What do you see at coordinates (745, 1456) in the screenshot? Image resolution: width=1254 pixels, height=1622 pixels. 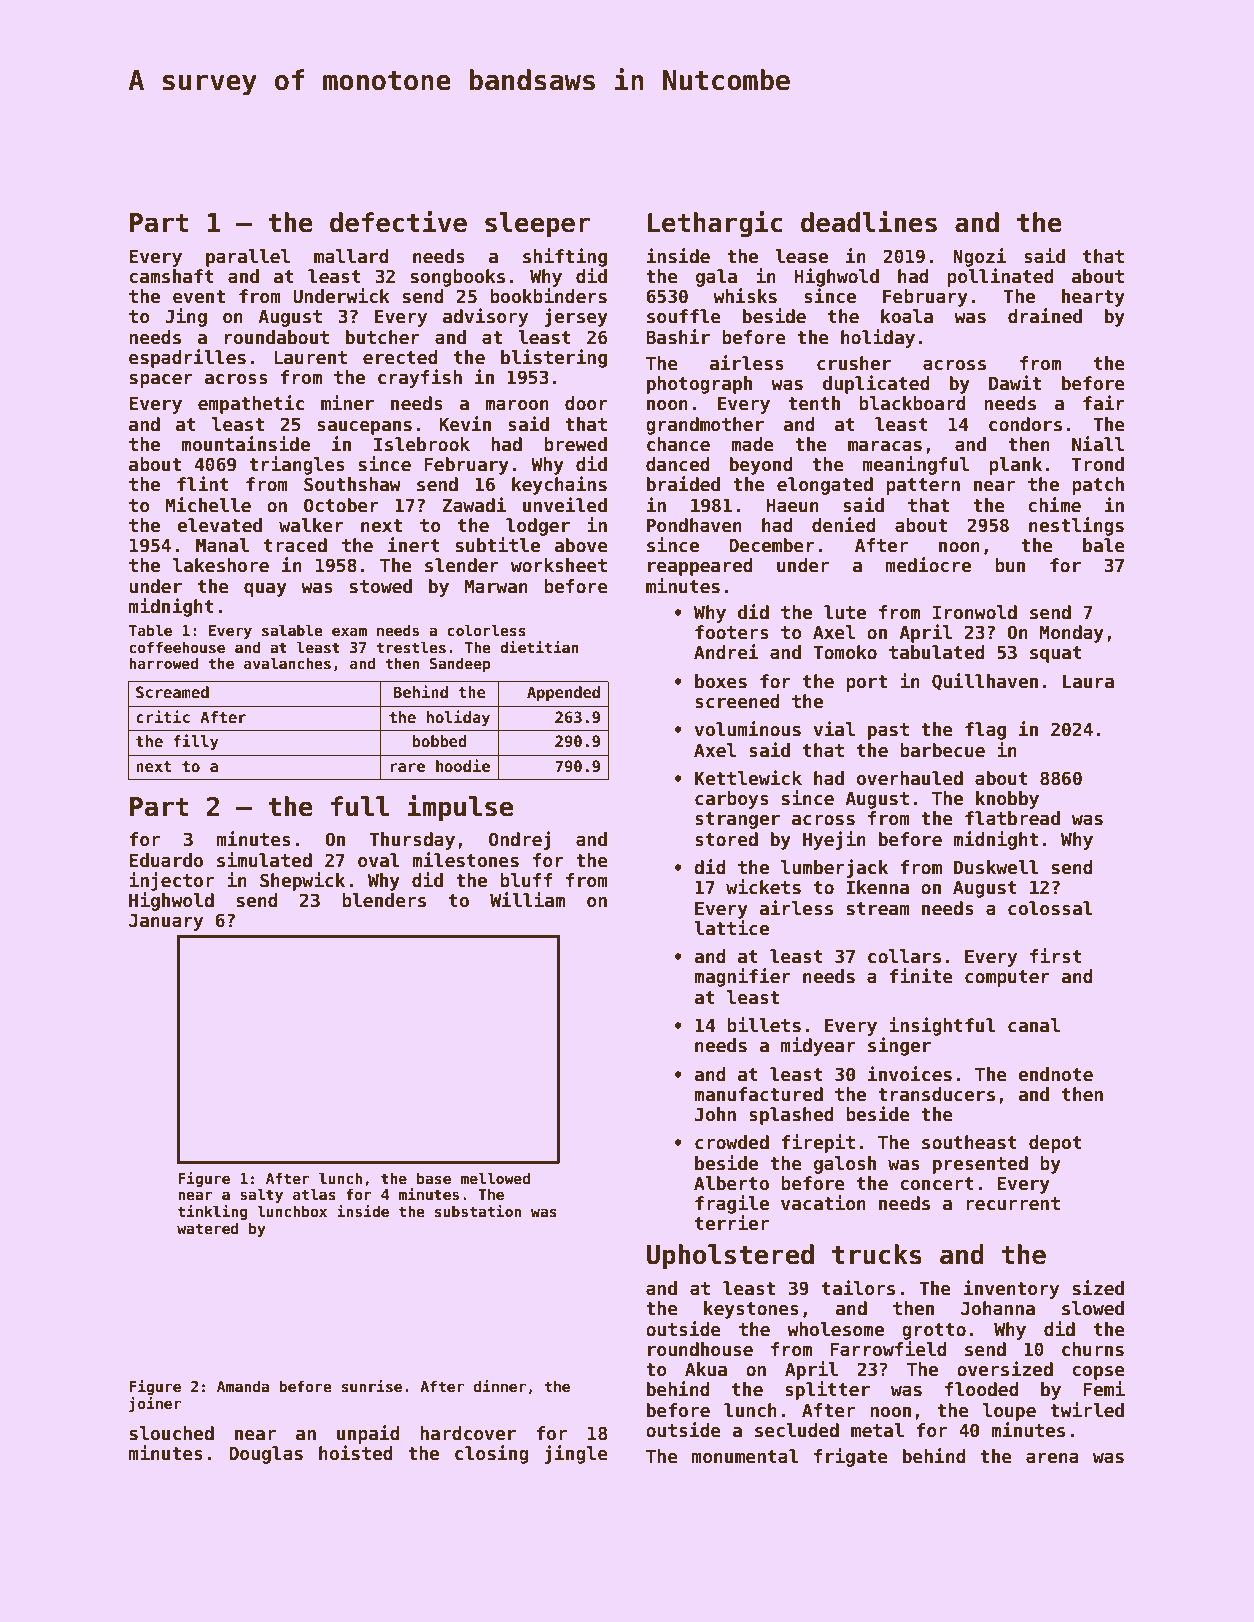 I see `monumental` at bounding box center [745, 1456].
